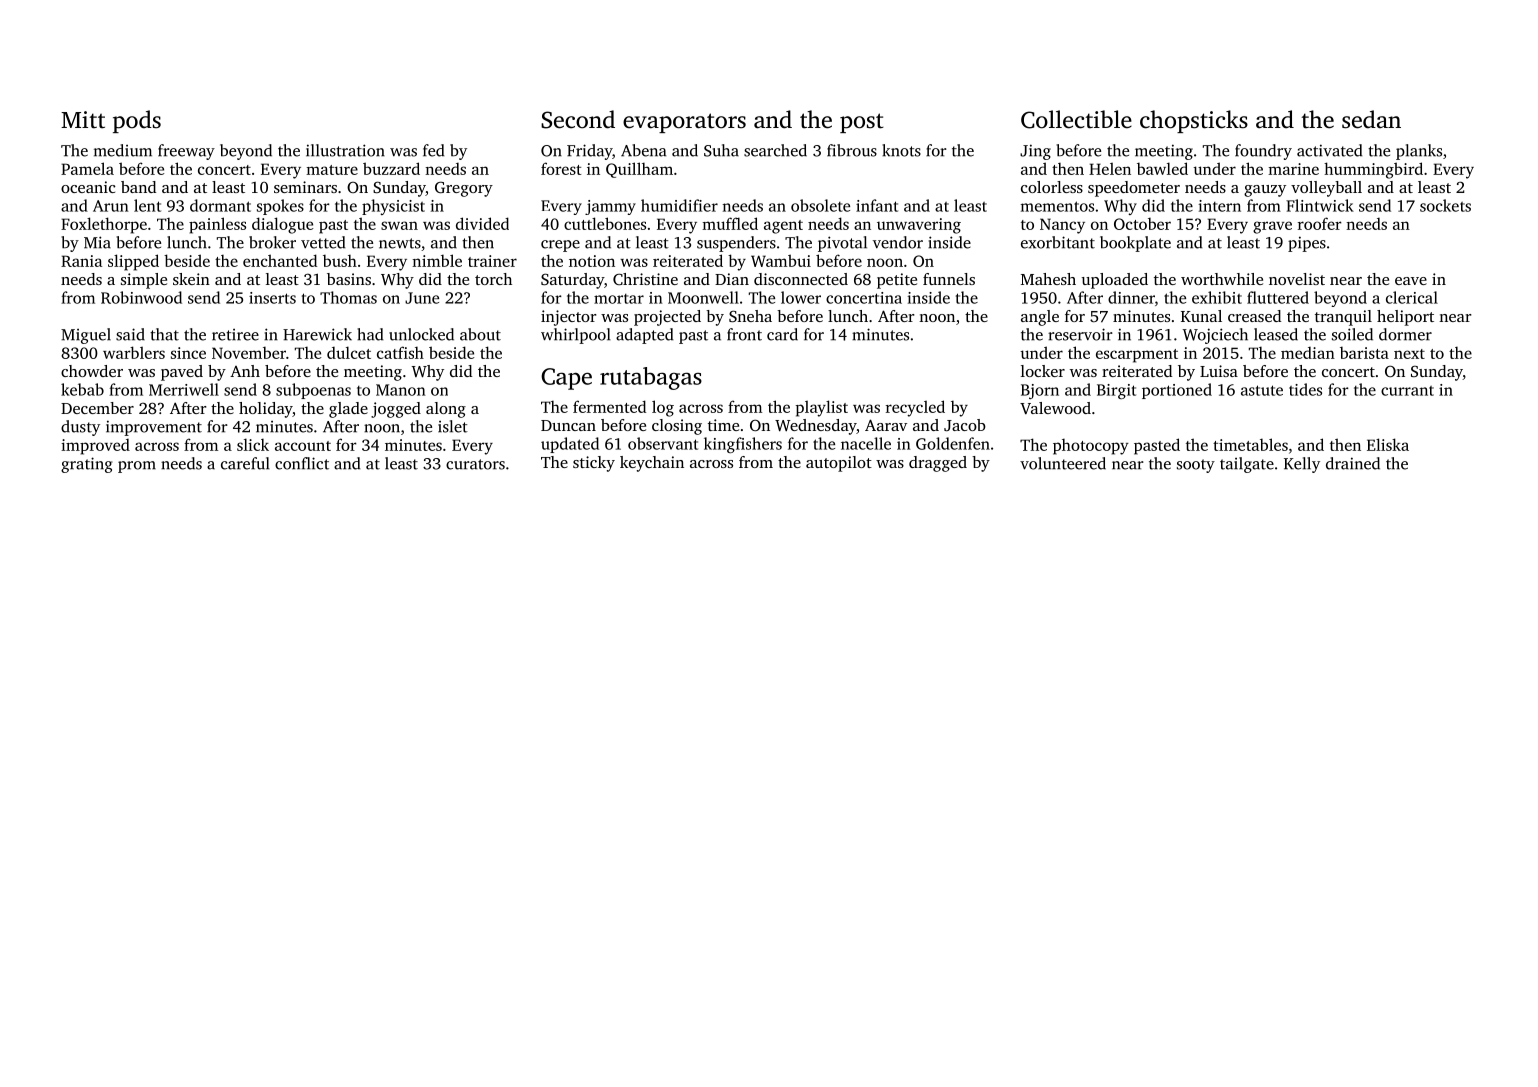  I want to click on novelist, so click(1297, 279).
